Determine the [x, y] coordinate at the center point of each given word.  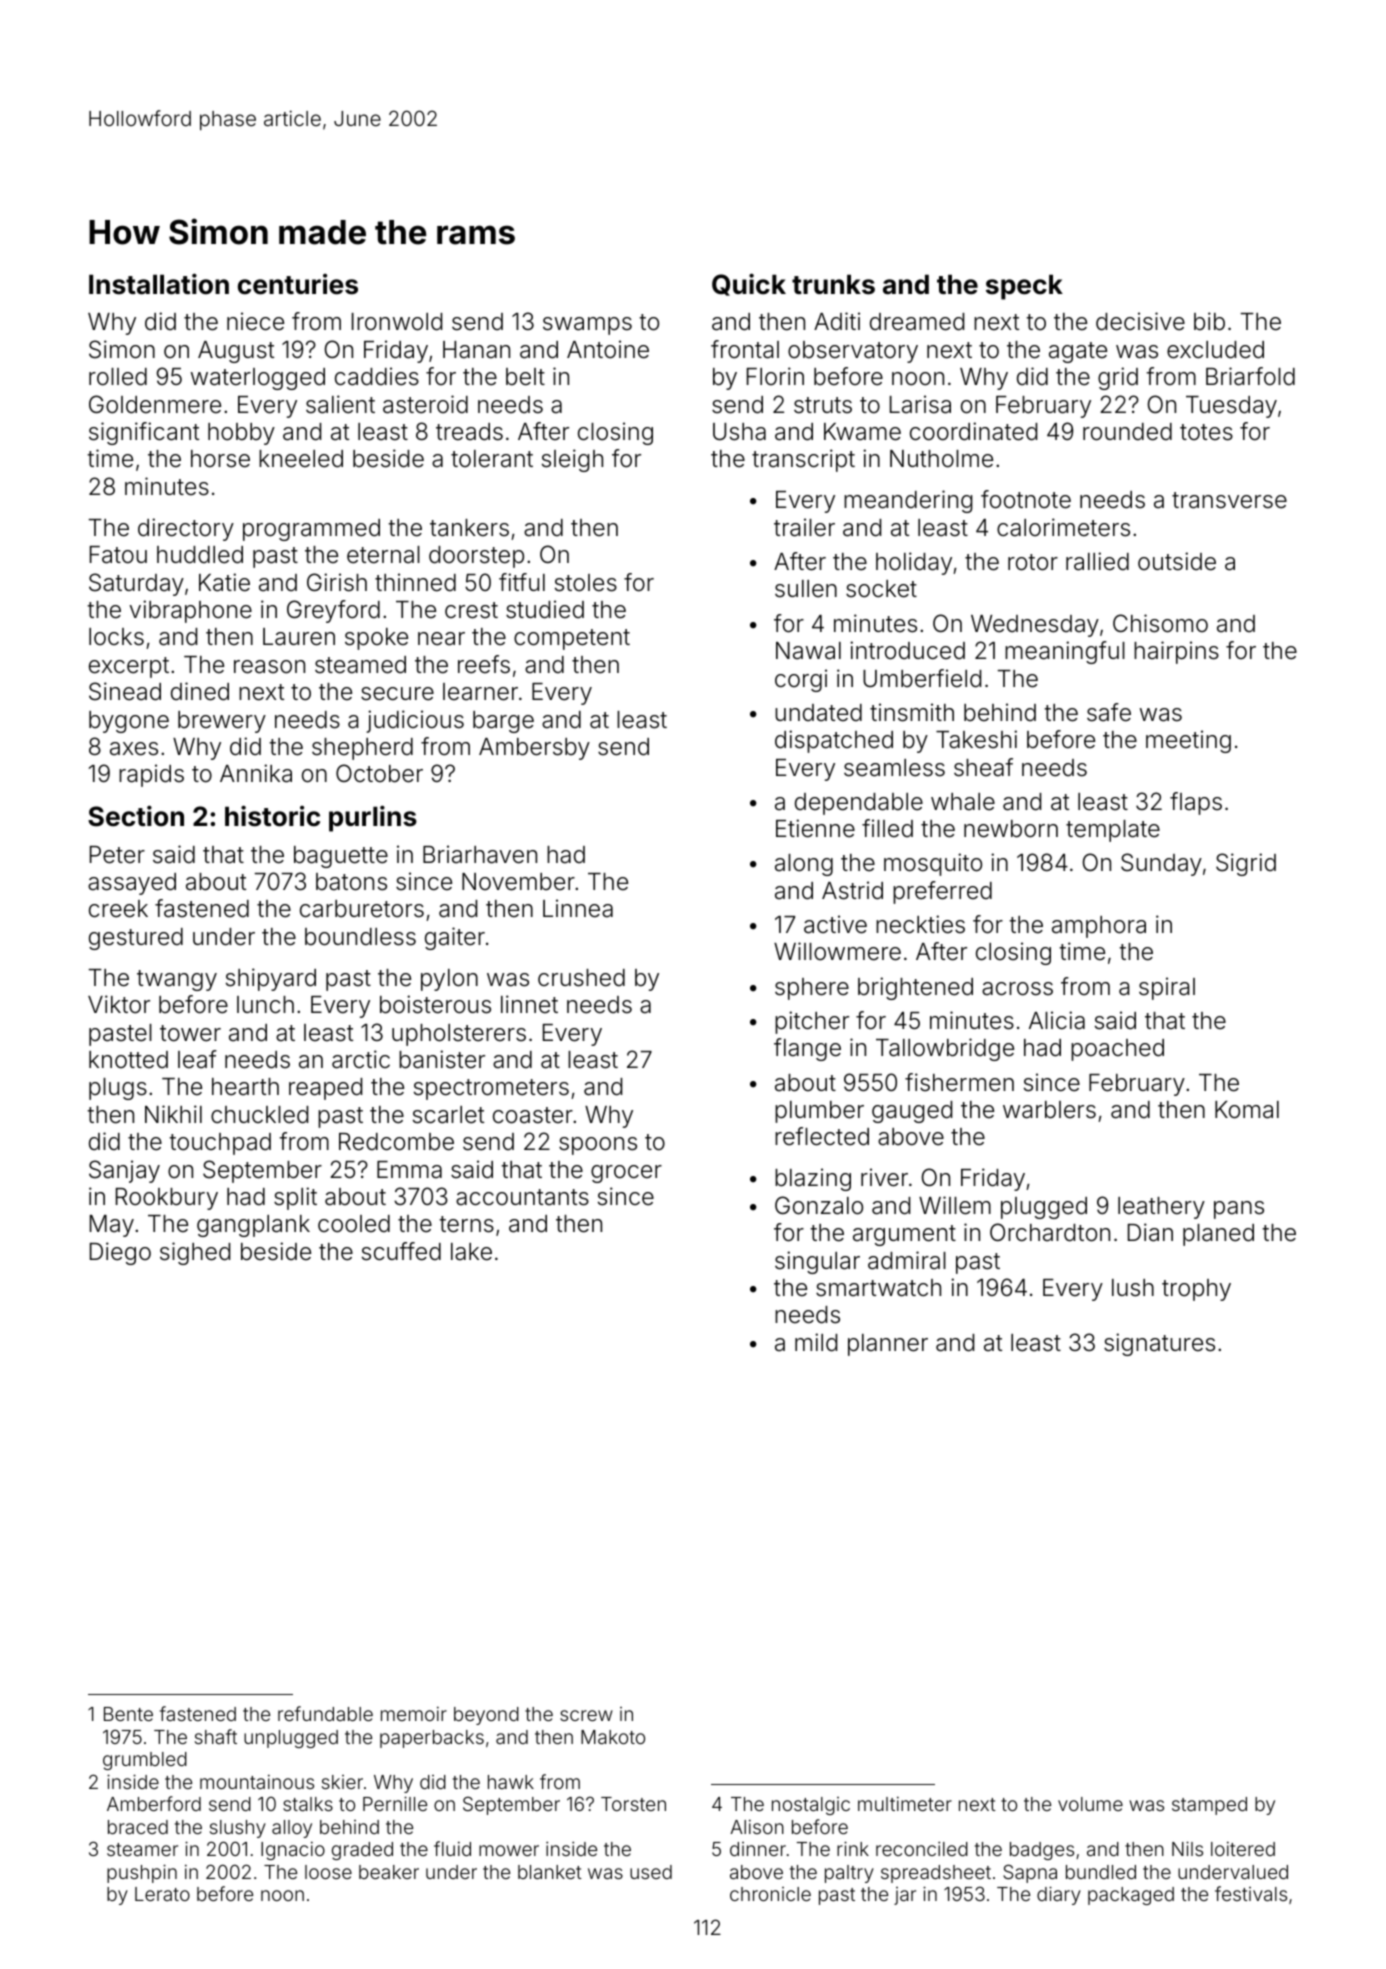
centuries [298, 284]
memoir [414, 1714]
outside [1177, 561]
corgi [801, 680]
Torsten [633, 1804]
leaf [197, 1059]
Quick [749, 284]
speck [1024, 287]
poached [1117, 1050]
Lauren [299, 637]
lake [471, 1252]
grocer [626, 1174]
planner [888, 1345]
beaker [389, 1872]
